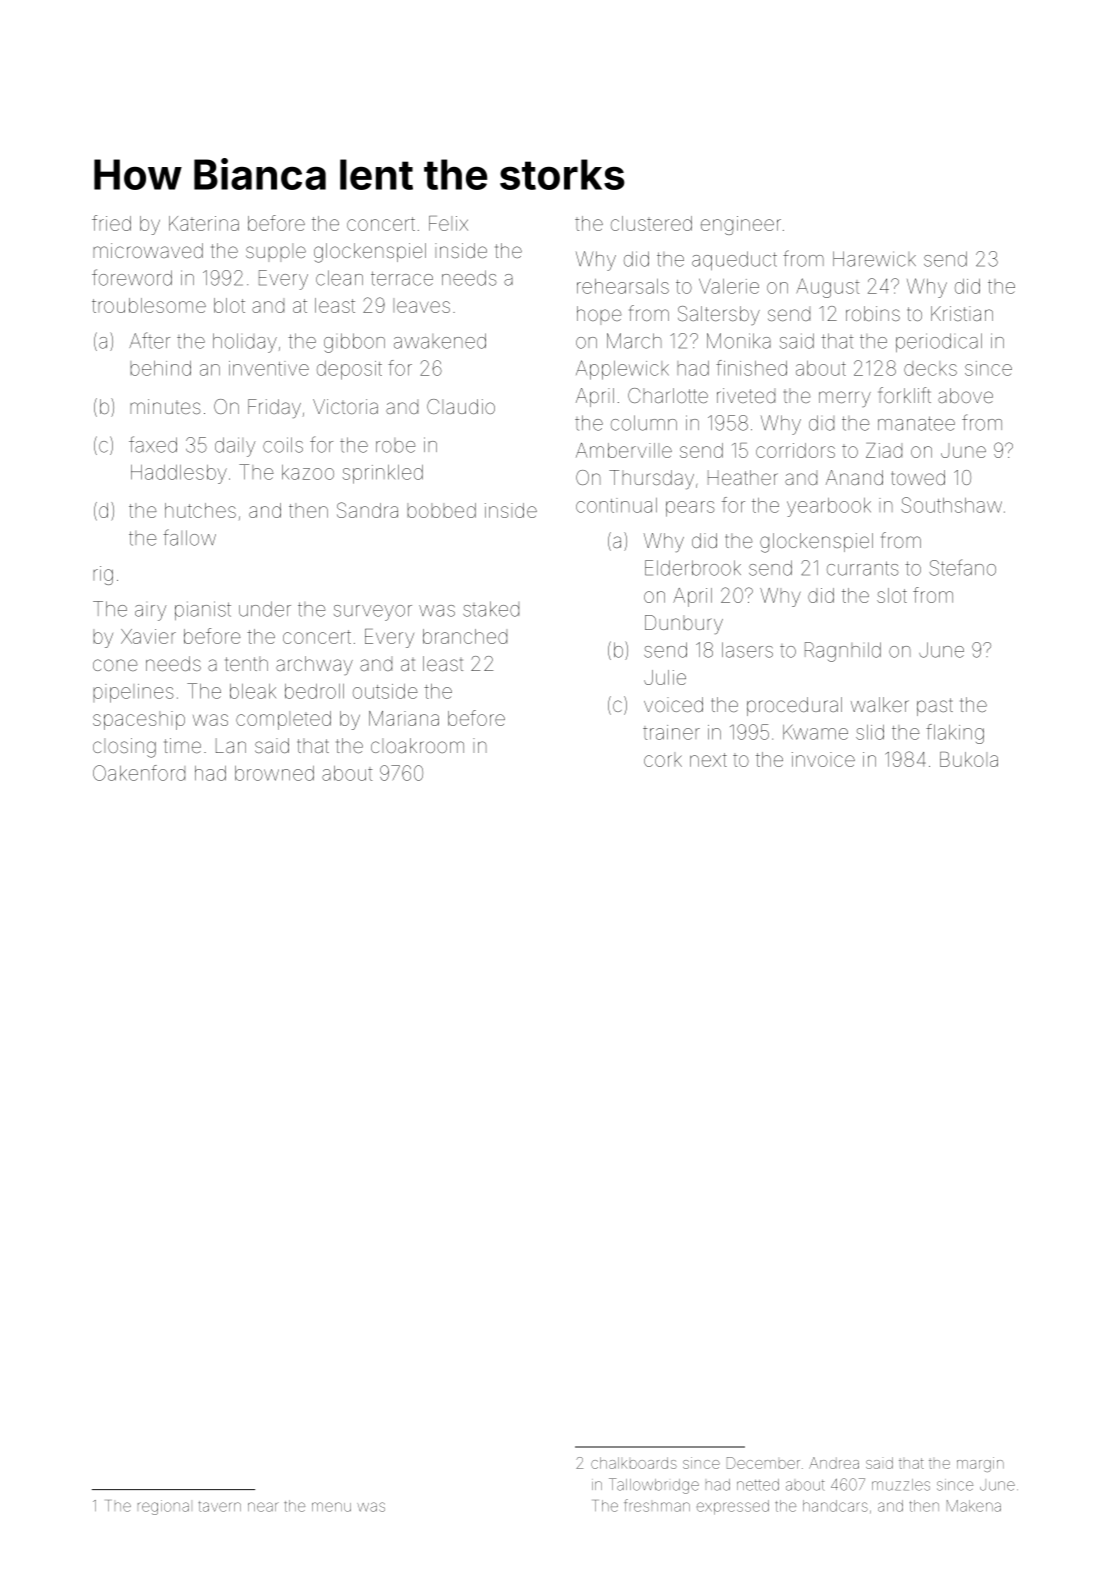  I want to click on cork, so click(663, 759).
